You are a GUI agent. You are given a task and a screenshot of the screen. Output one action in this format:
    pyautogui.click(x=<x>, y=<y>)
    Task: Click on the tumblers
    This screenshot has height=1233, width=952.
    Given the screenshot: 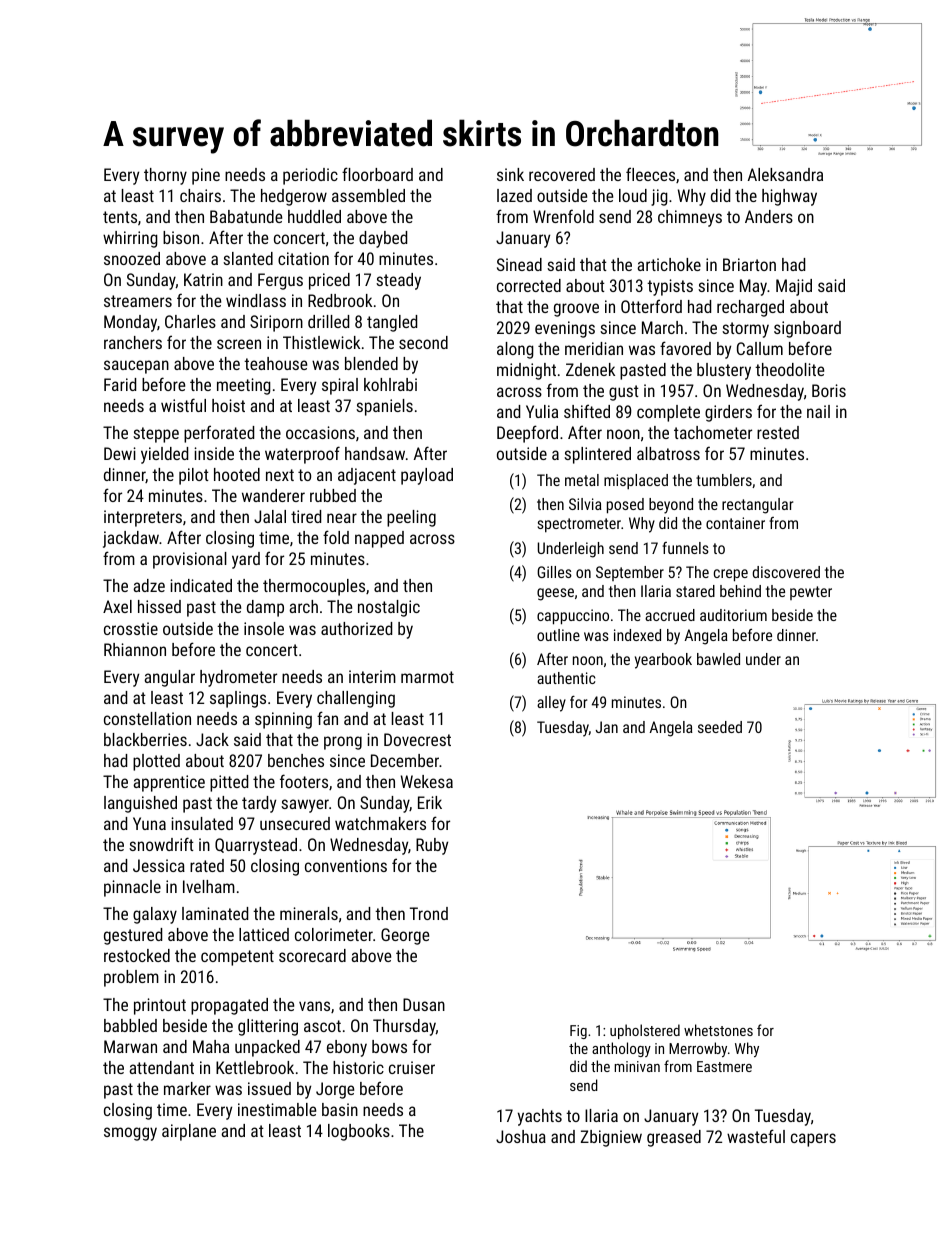 What is the action you would take?
    pyautogui.click(x=724, y=480)
